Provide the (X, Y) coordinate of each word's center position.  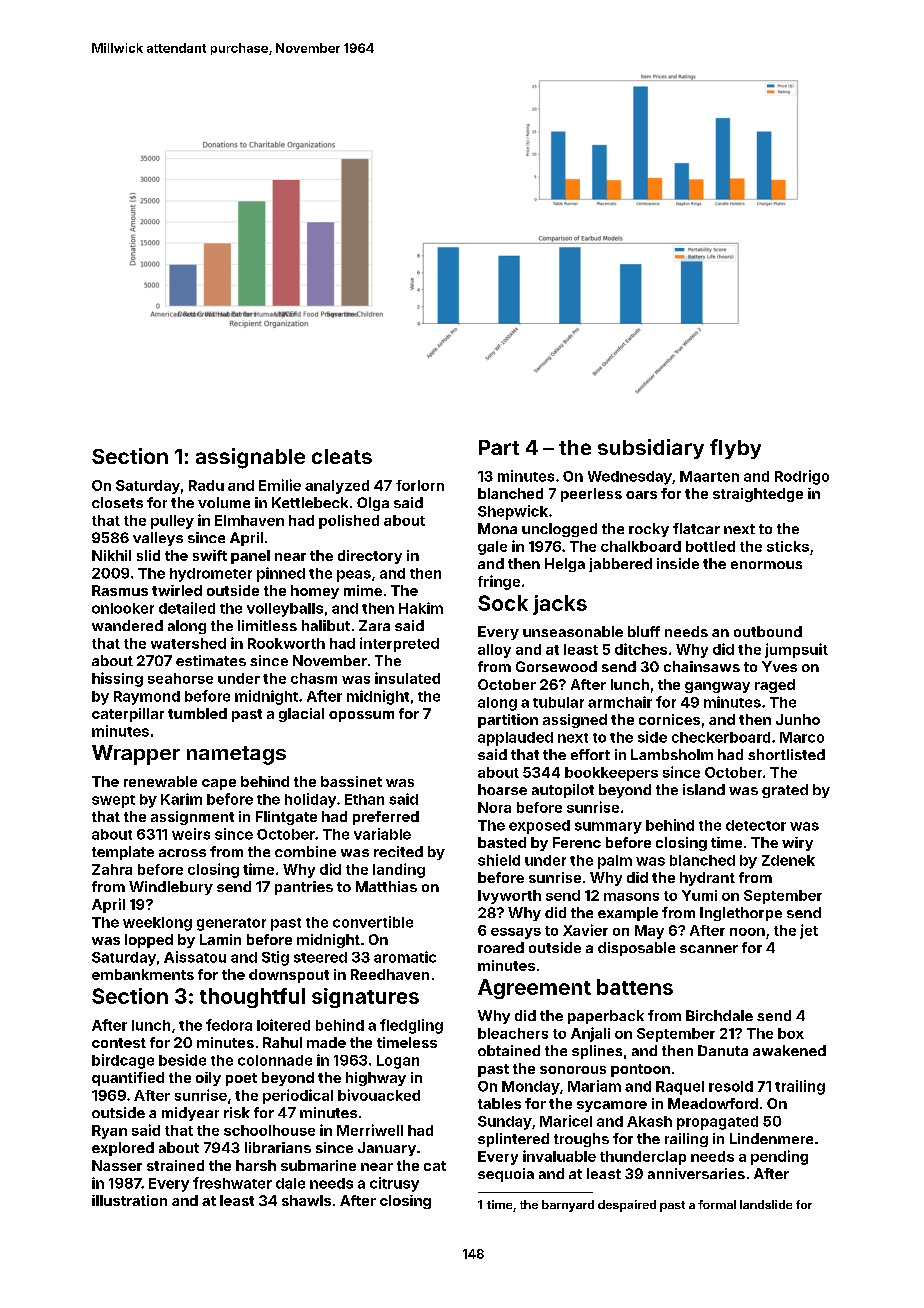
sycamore (612, 1106)
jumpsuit (796, 650)
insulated (407, 678)
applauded (515, 739)
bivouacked (379, 1095)
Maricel (566, 1121)
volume (224, 502)
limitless (267, 625)
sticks (788, 546)
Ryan (109, 1132)
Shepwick (513, 512)
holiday (310, 800)
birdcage (123, 1061)
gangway (717, 687)
